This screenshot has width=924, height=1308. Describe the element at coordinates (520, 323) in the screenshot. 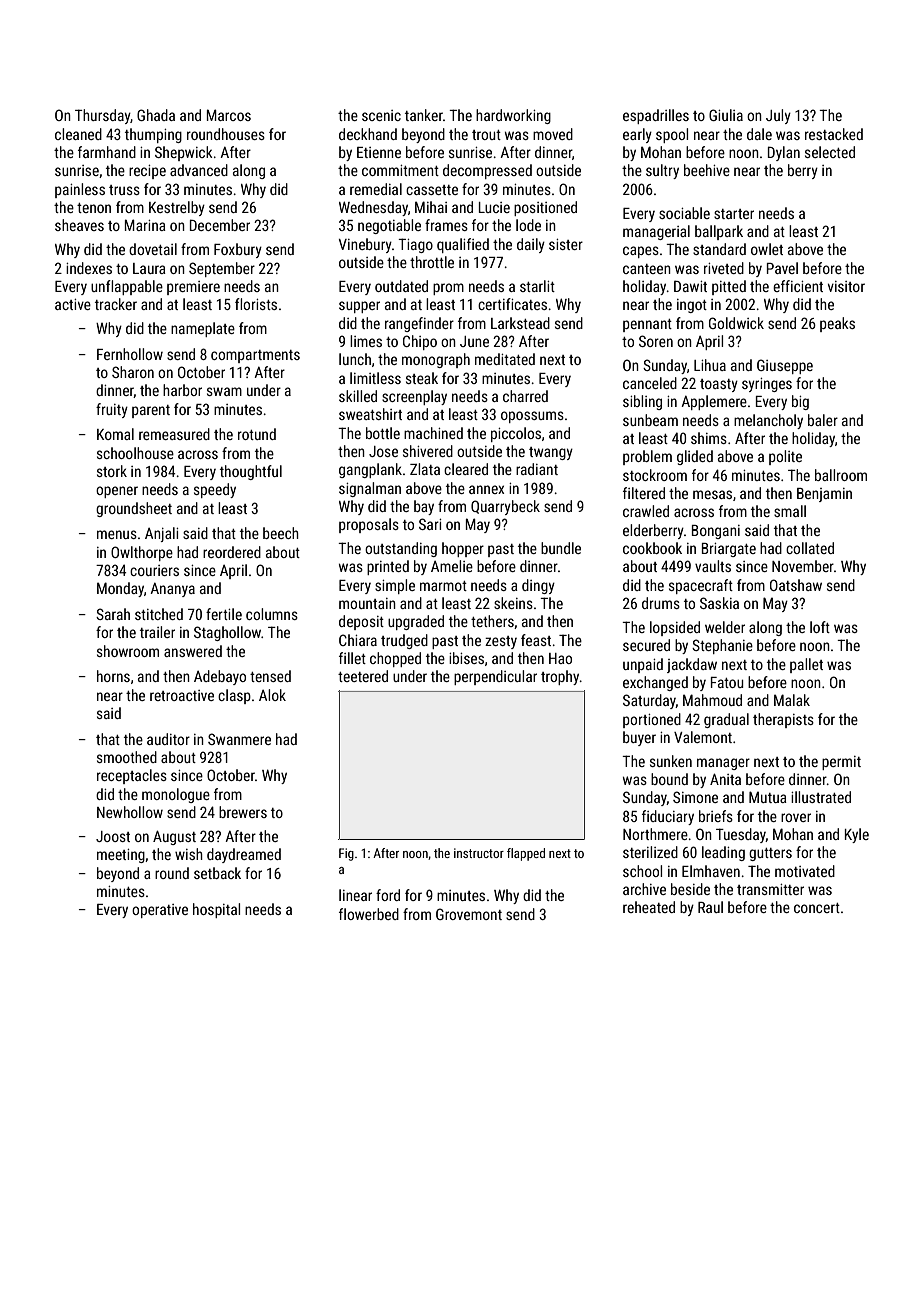

I see `Larkstead` at that location.
